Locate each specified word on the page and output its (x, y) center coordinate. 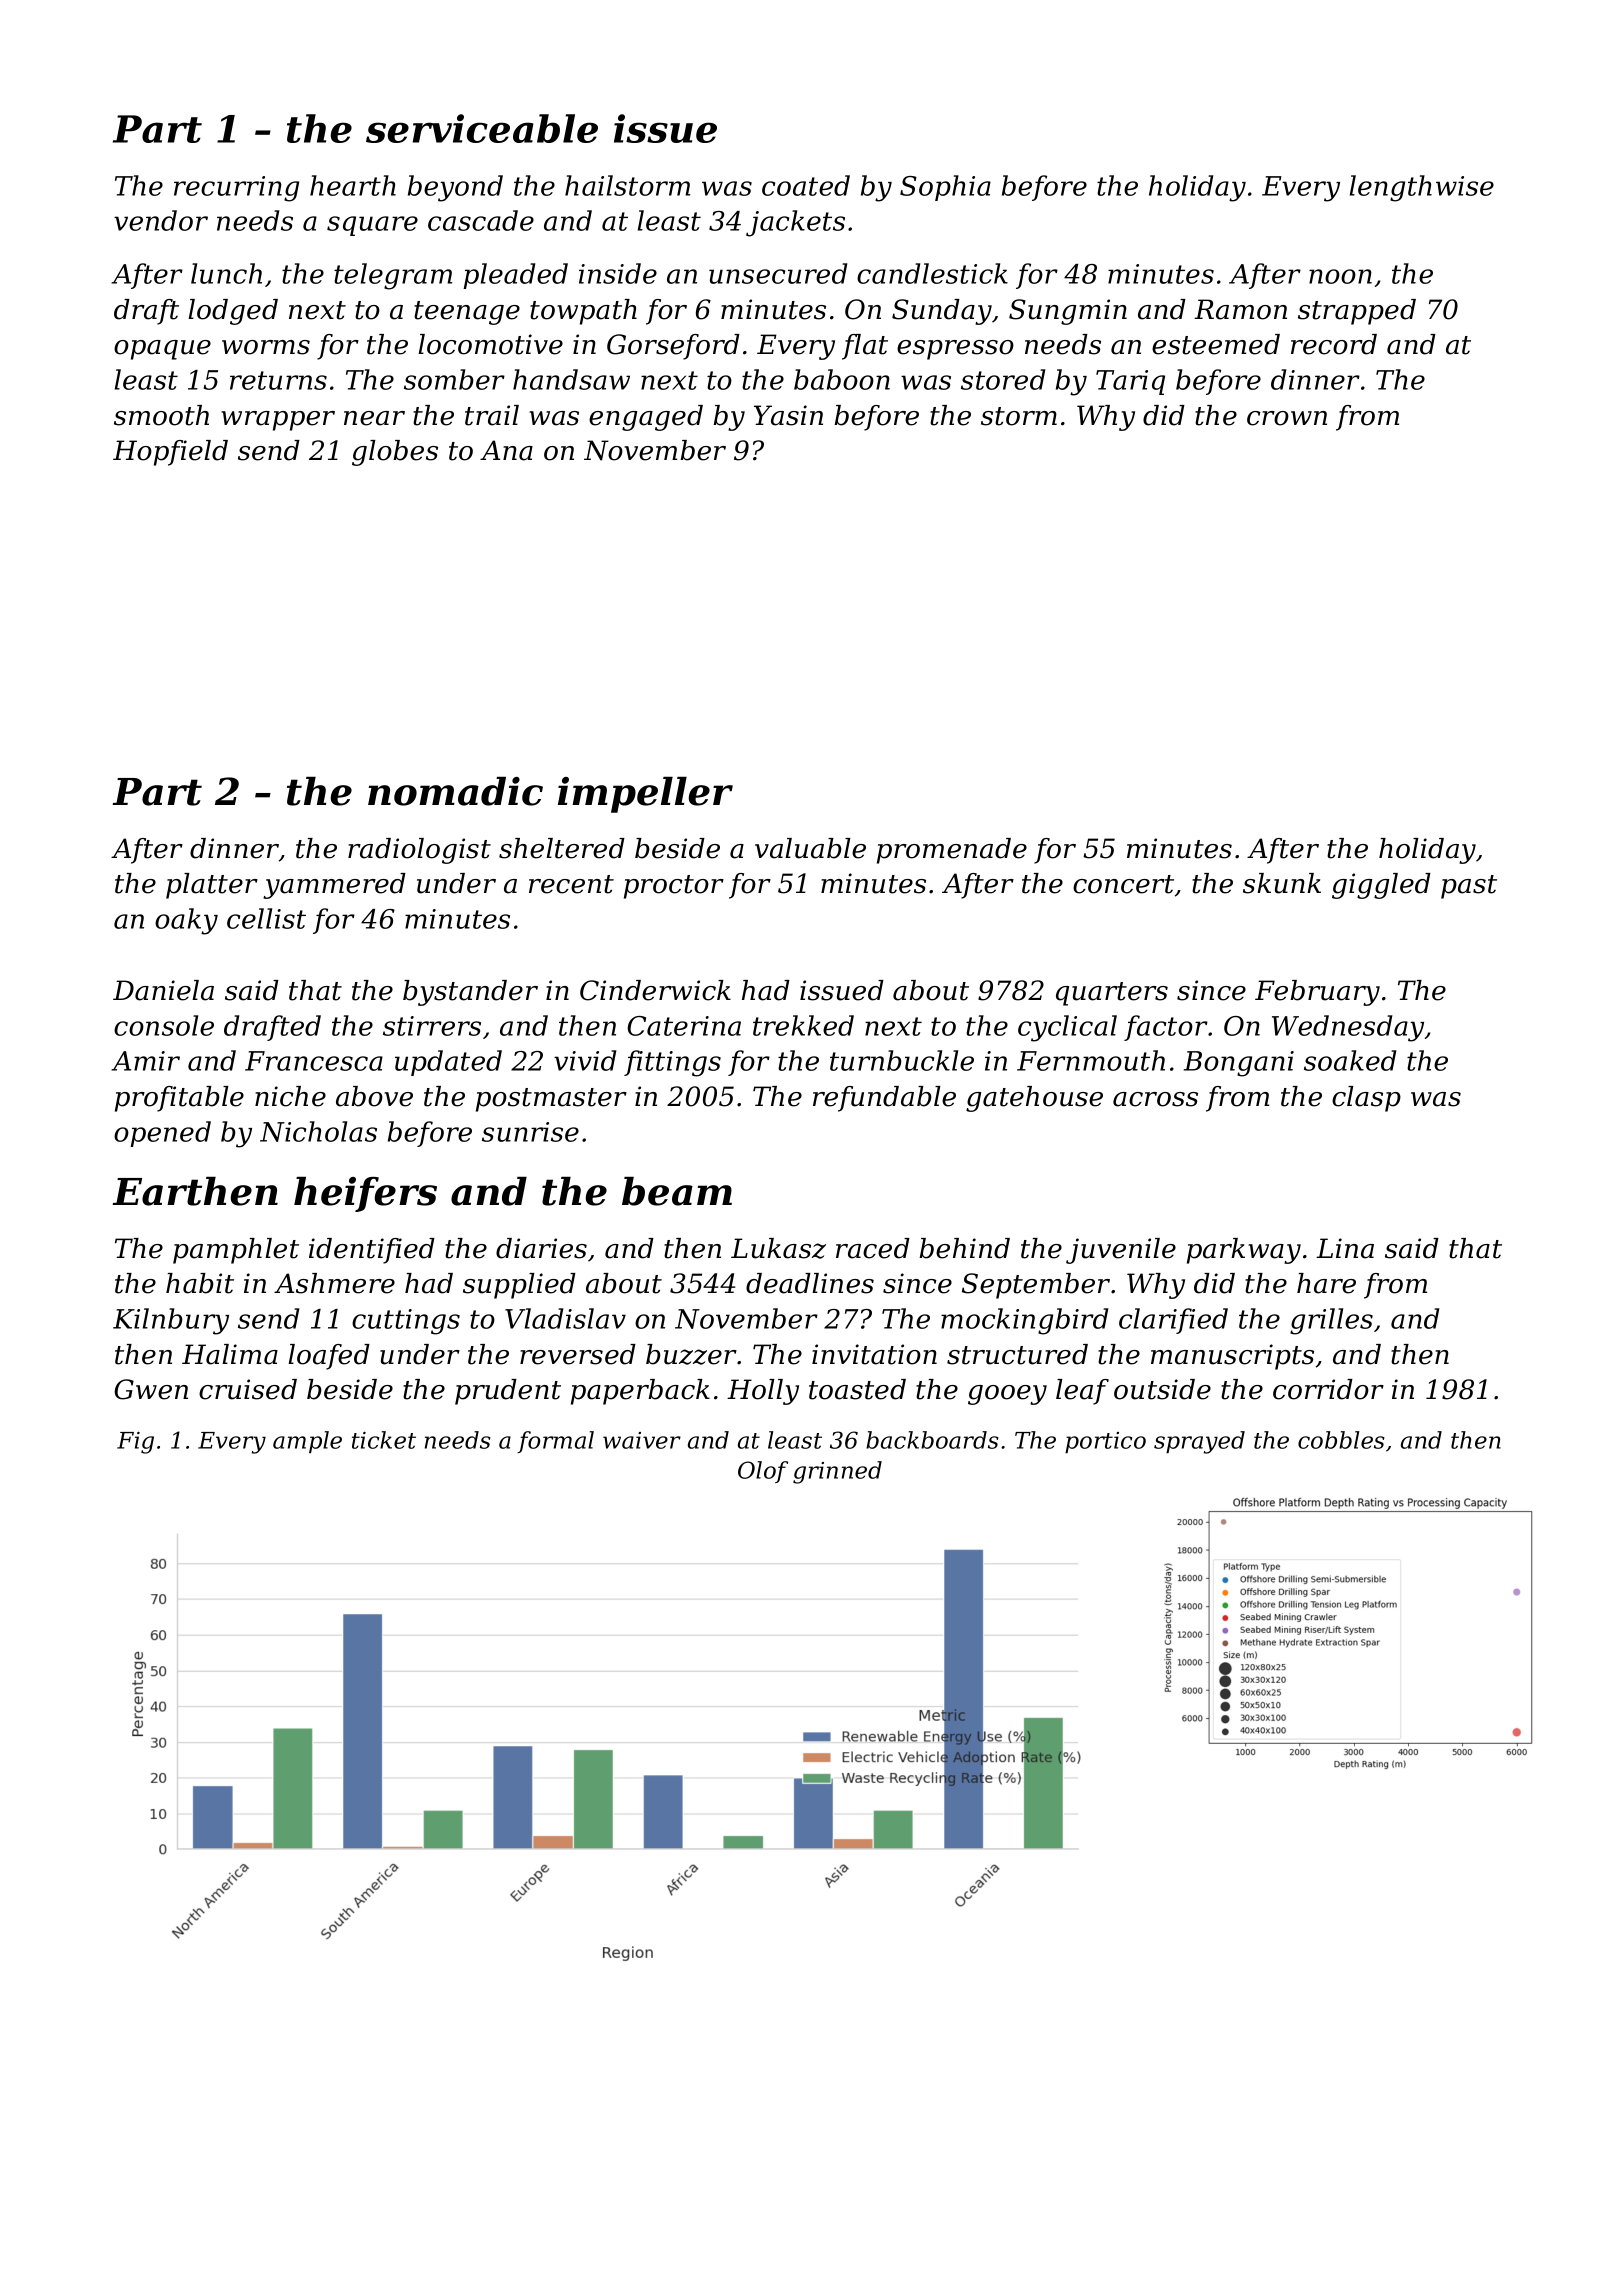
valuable (810, 848)
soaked (1350, 1060)
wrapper (278, 421)
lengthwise (1422, 188)
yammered (334, 886)
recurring (236, 189)
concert (1123, 884)
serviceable (482, 128)
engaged (646, 418)
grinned (837, 1472)
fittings (672, 1063)
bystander (470, 993)
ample (307, 1442)
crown (1287, 418)
